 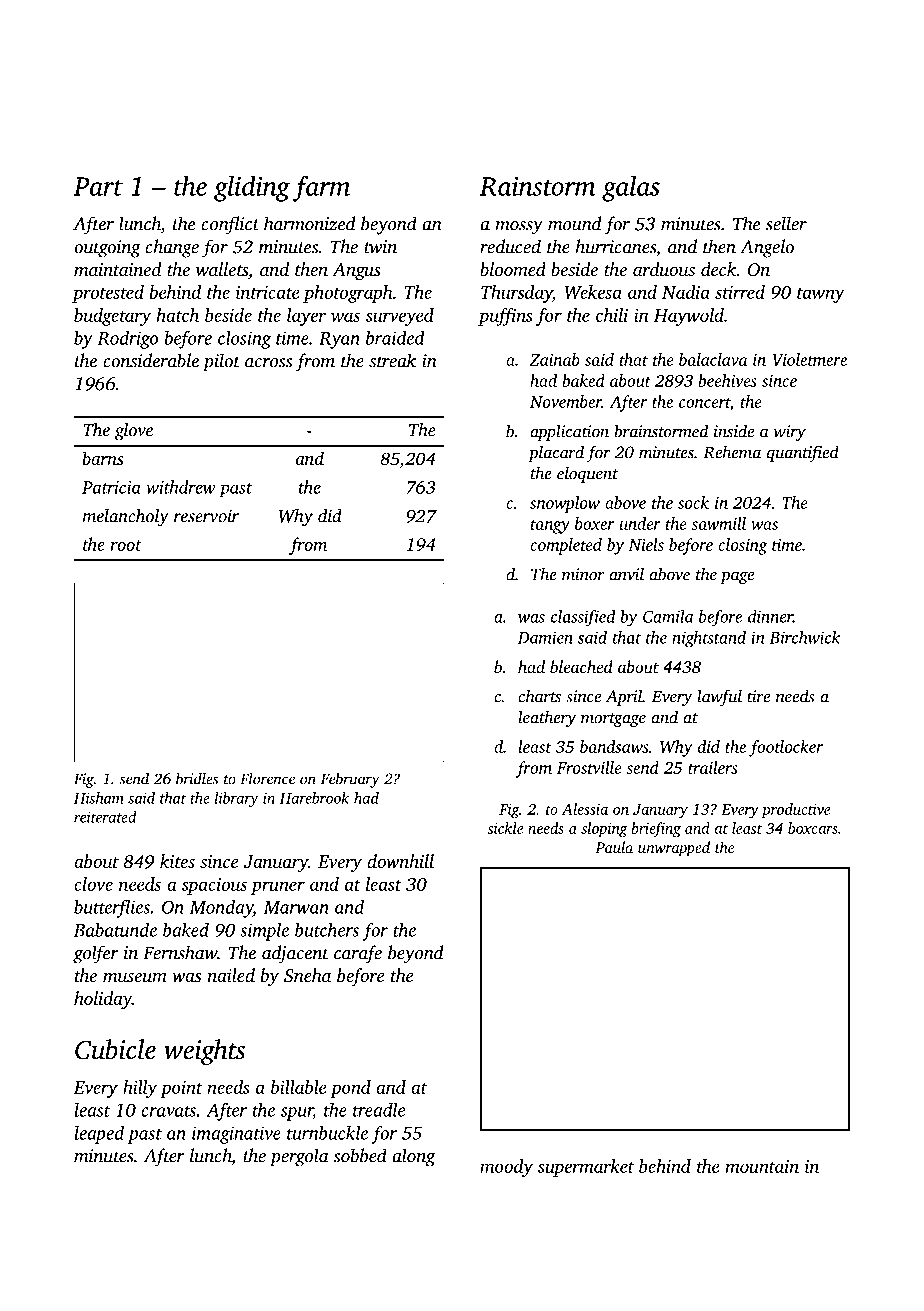 I want to click on mountain, so click(x=762, y=1166).
